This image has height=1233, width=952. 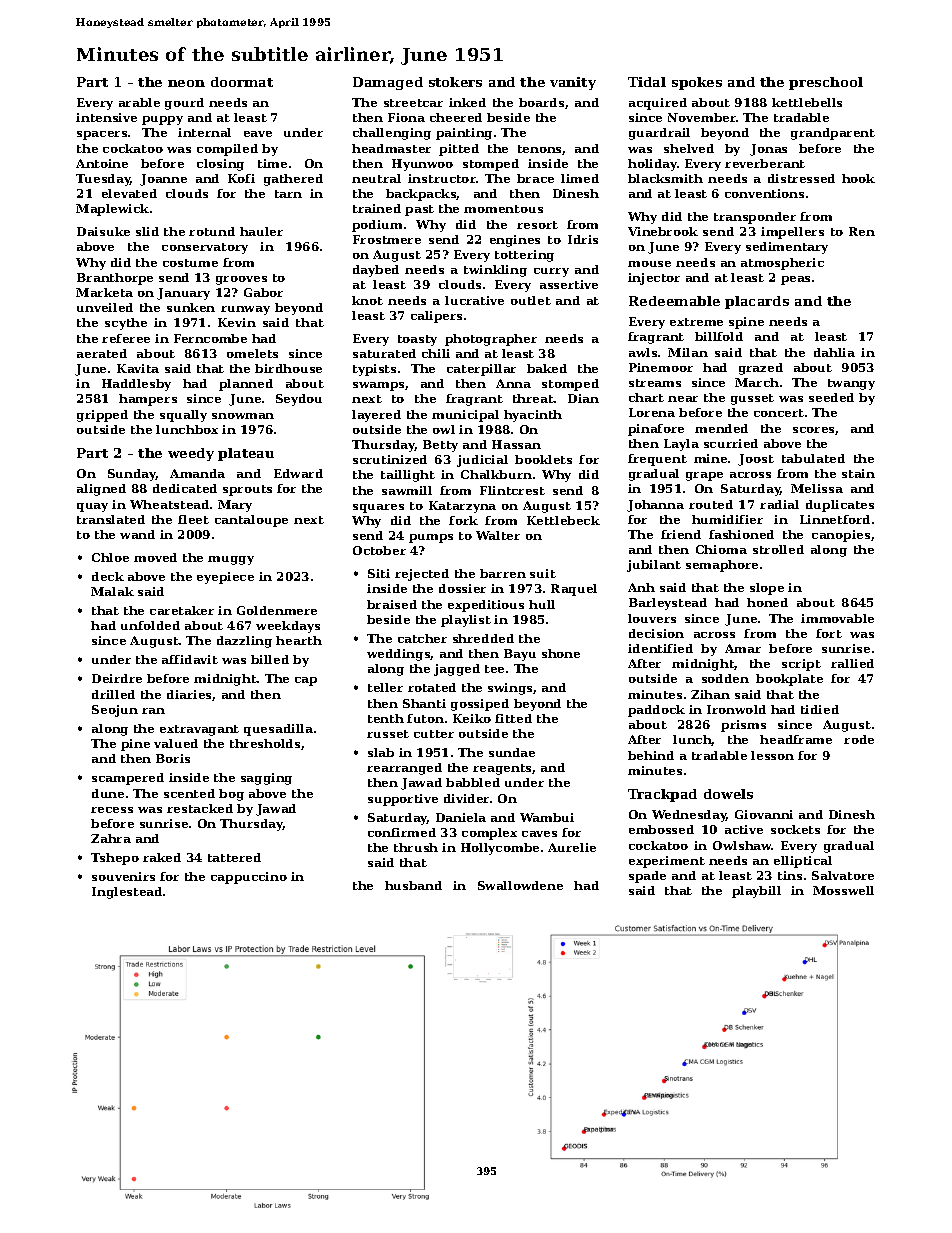 What do you see at coordinates (249, 878) in the image?
I see `cappuccino` at bounding box center [249, 878].
